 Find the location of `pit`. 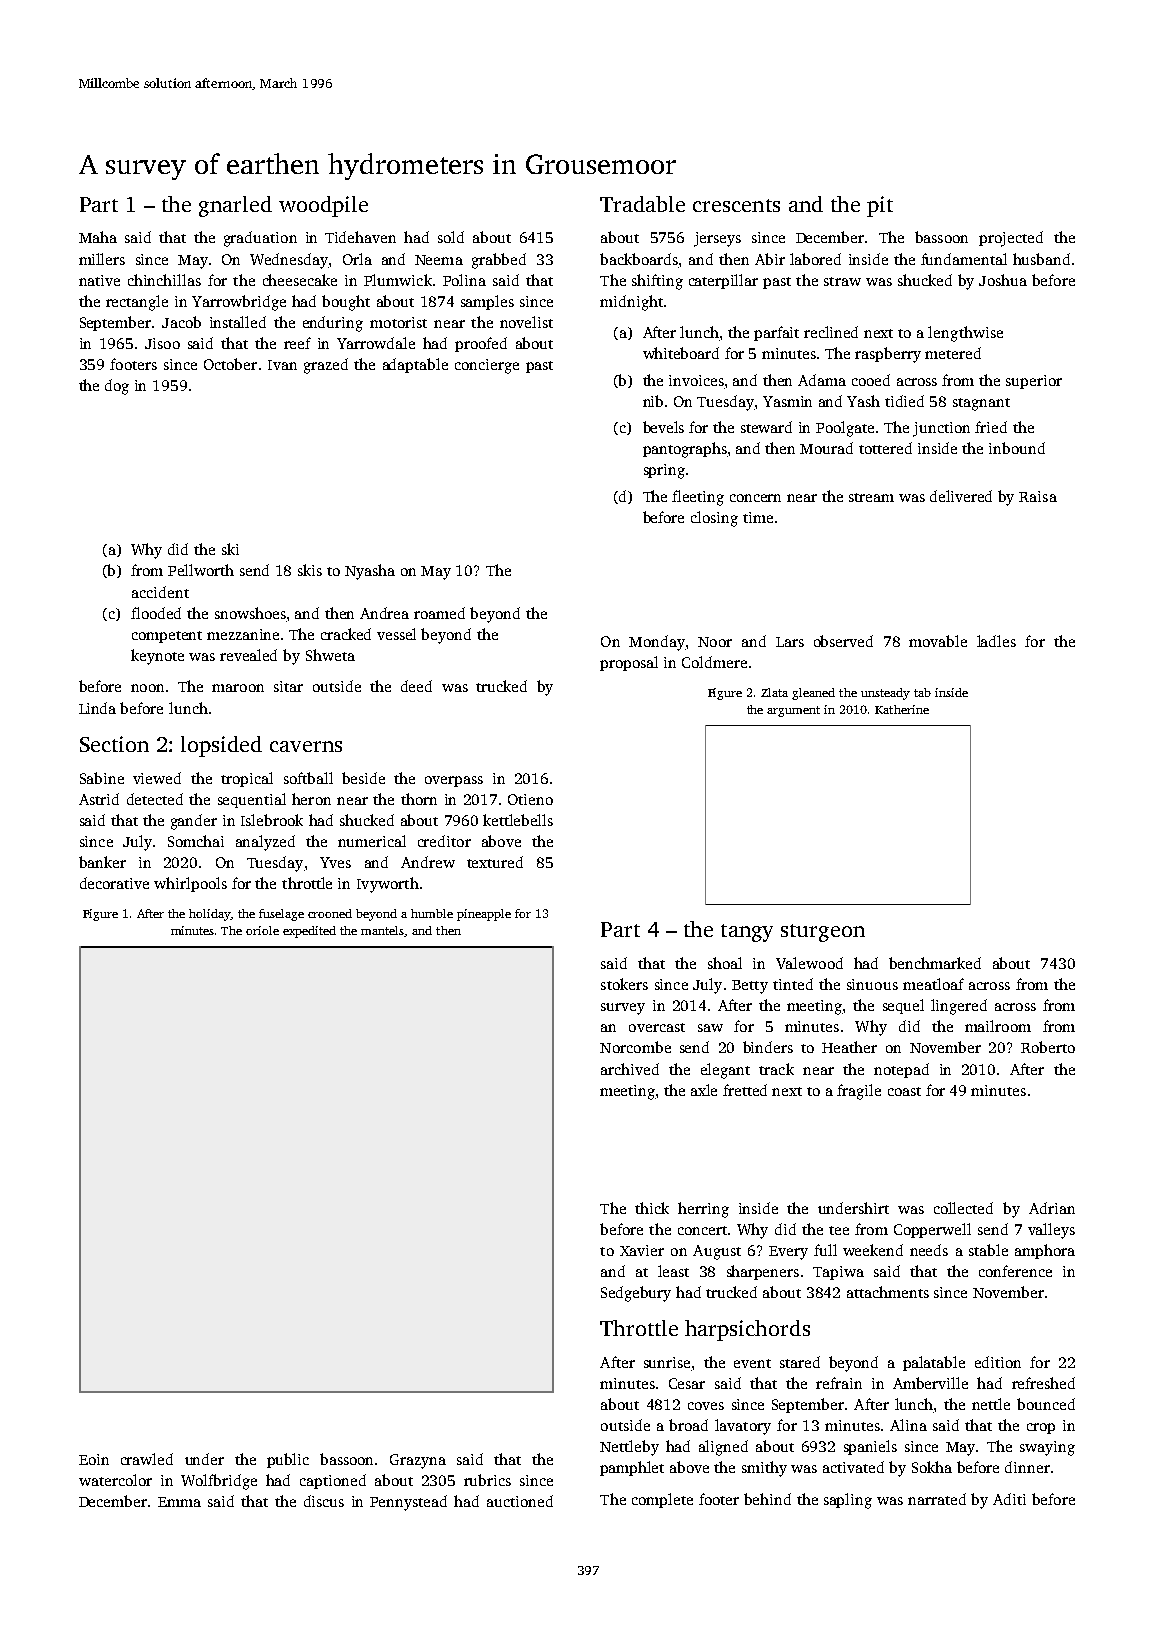

pit is located at coordinates (880, 206).
